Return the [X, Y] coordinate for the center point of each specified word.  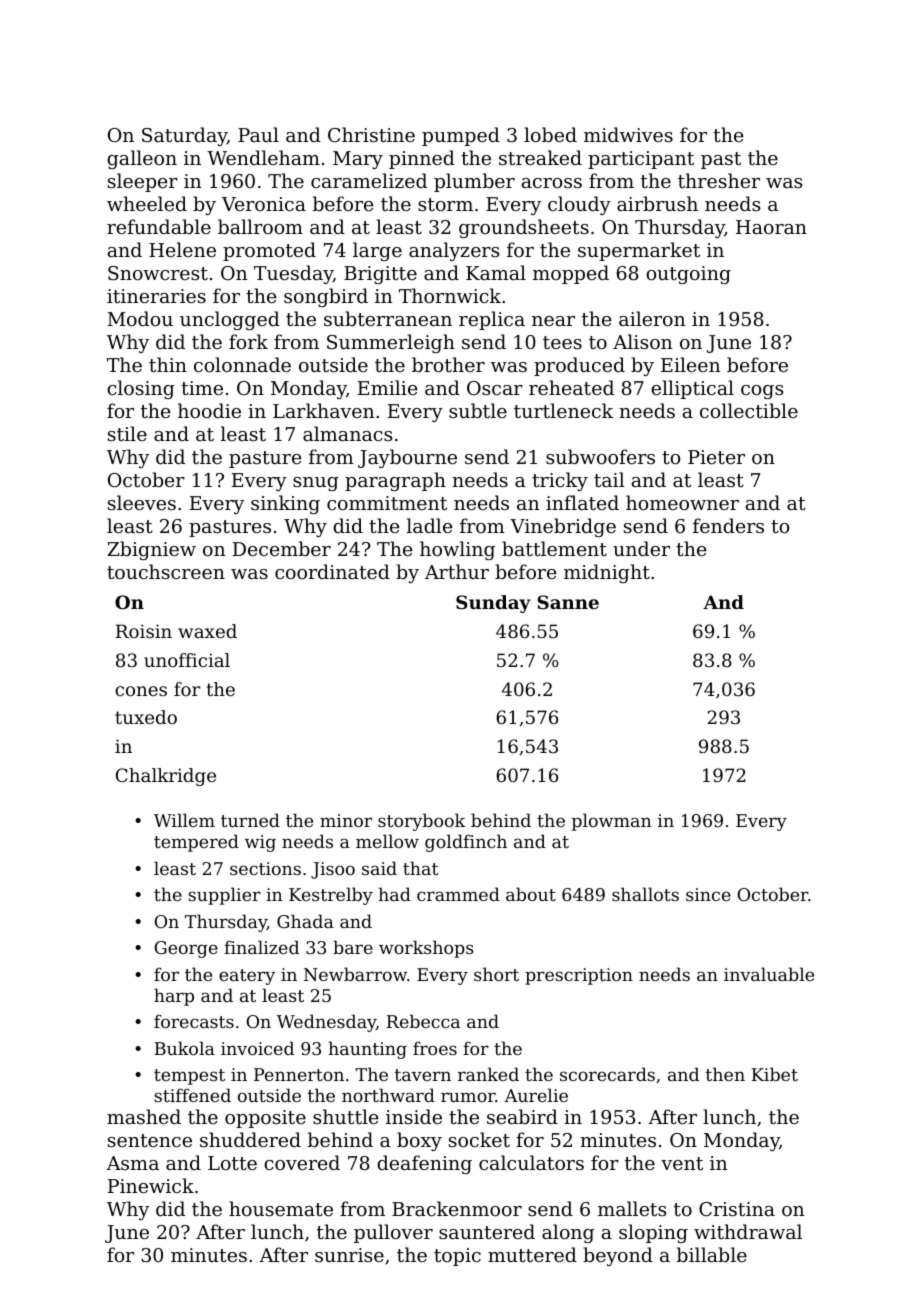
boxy [419, 1141]
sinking [285, 504]
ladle [430, 525]
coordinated [332, 571]
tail [609, 479]
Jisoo [333, 870]
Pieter [716, 457]
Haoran [771, 227]
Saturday [184, 136]
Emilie [388, 387]
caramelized [369, 180]
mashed [144, 1116]
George [186, 949]
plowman [612, 822]
